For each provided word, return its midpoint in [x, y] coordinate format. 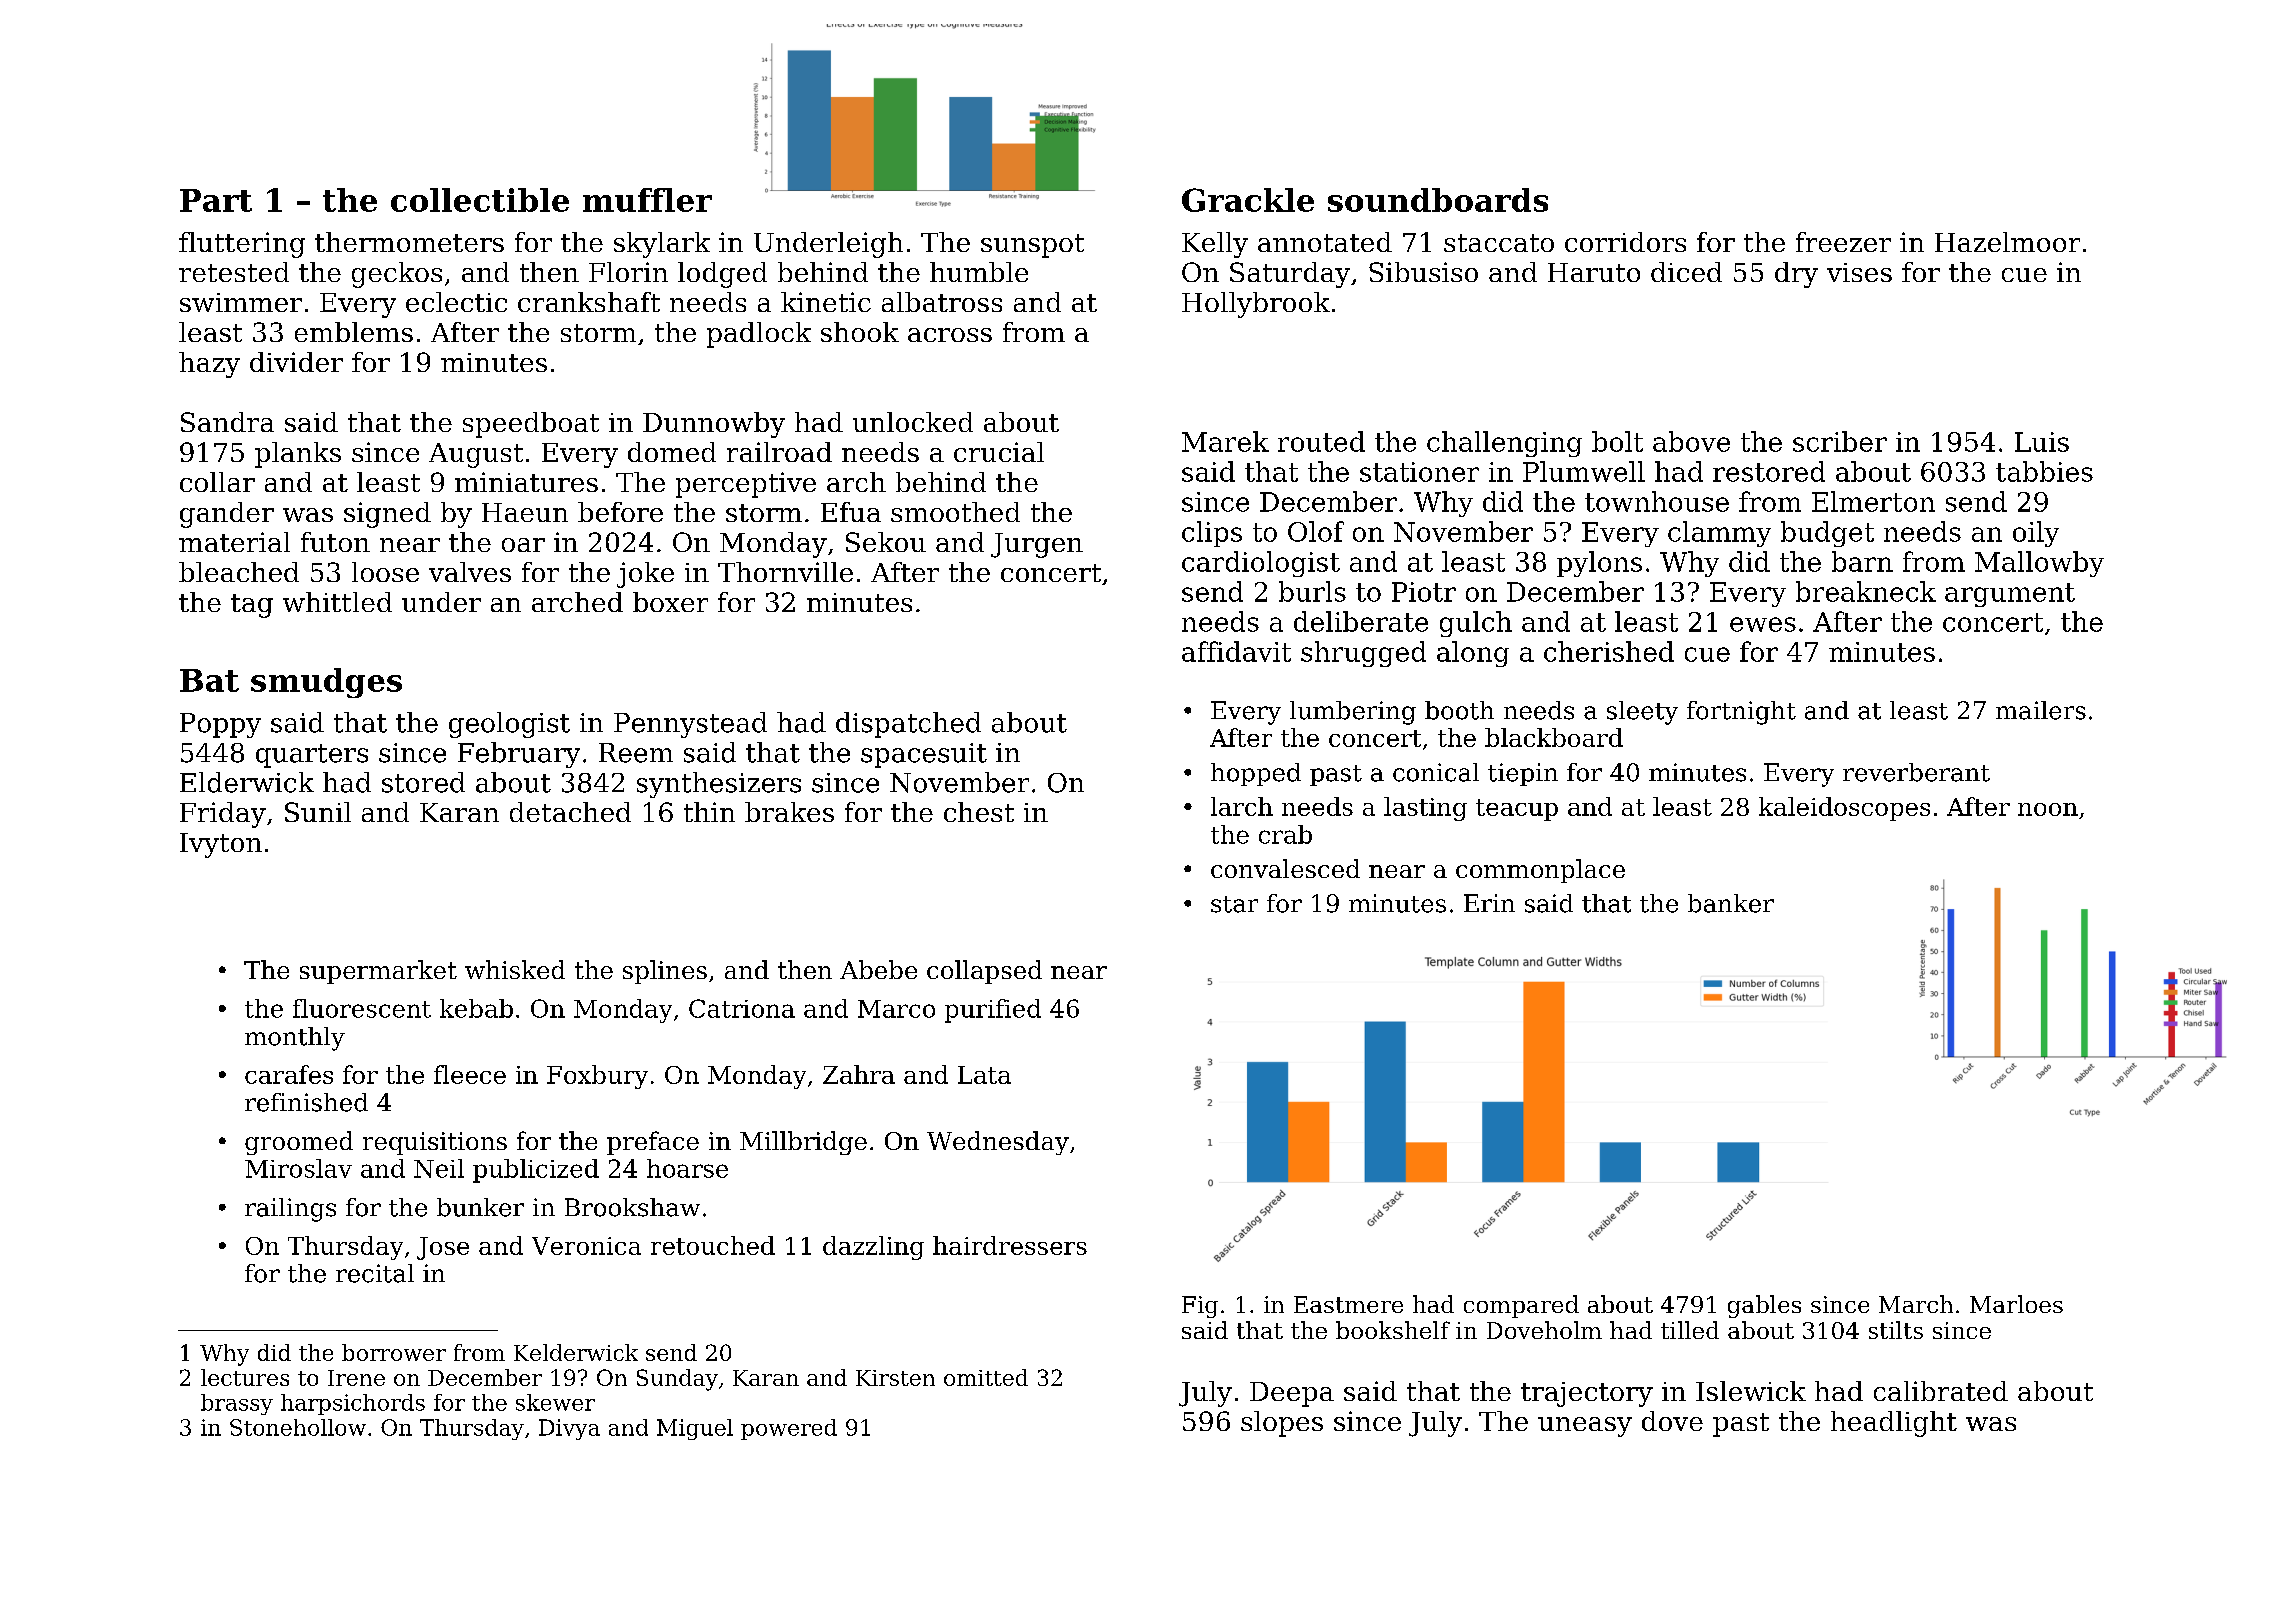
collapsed [984, 972]
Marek [1225, 441]
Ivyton [221, 845]
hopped [1256, 774]
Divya [569, 1429]
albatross [942, 302]
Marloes [2016, 1304]
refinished [306, 1102]
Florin [628, 272]
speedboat [531, 425]
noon [2048, 809]
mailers [2041, 710]
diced [1686, 272]
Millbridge [803, 1143]
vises [1859, 272]
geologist [509, 725]
